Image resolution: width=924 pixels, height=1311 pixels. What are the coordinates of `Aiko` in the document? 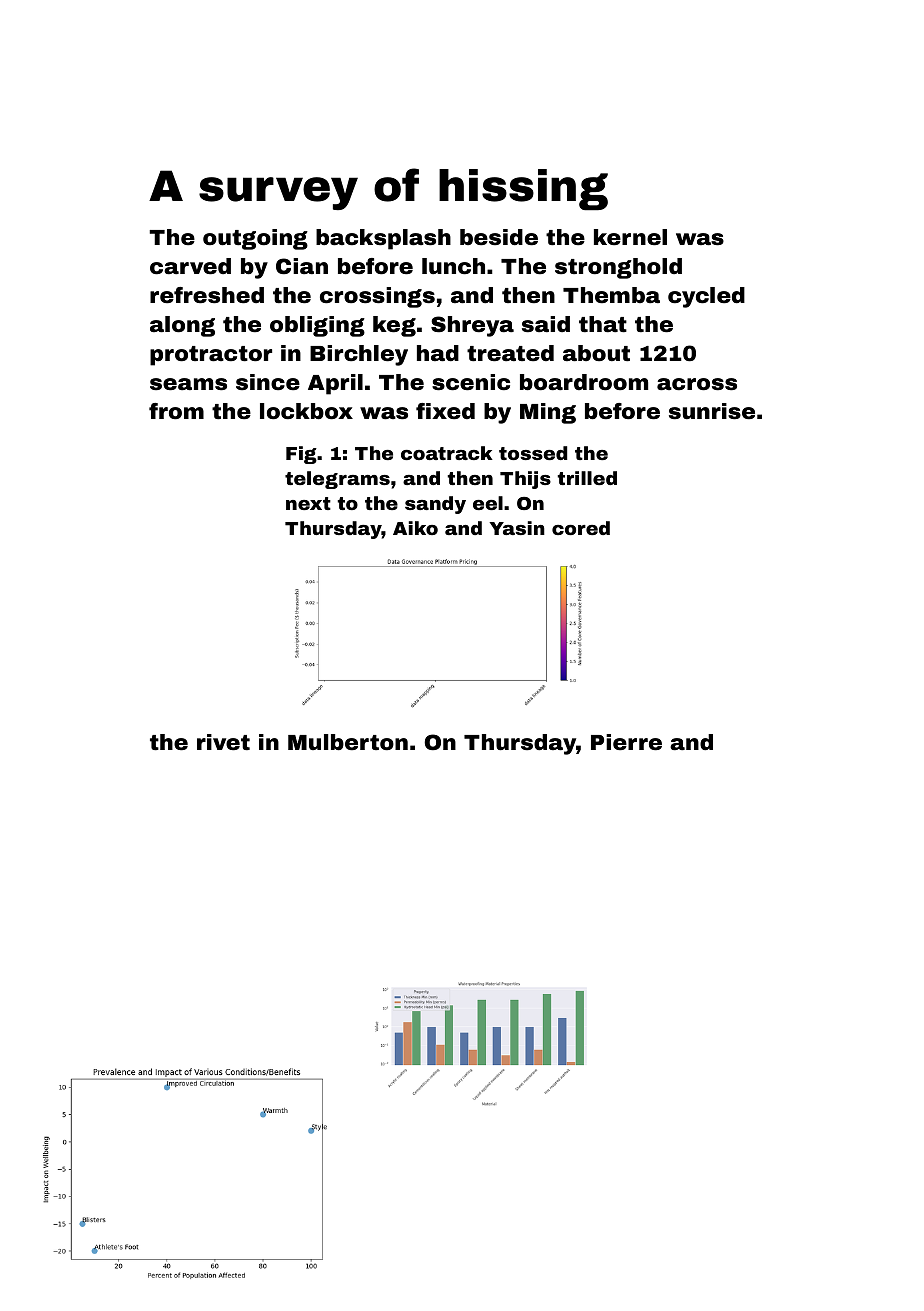 It's located at (415, 528).
